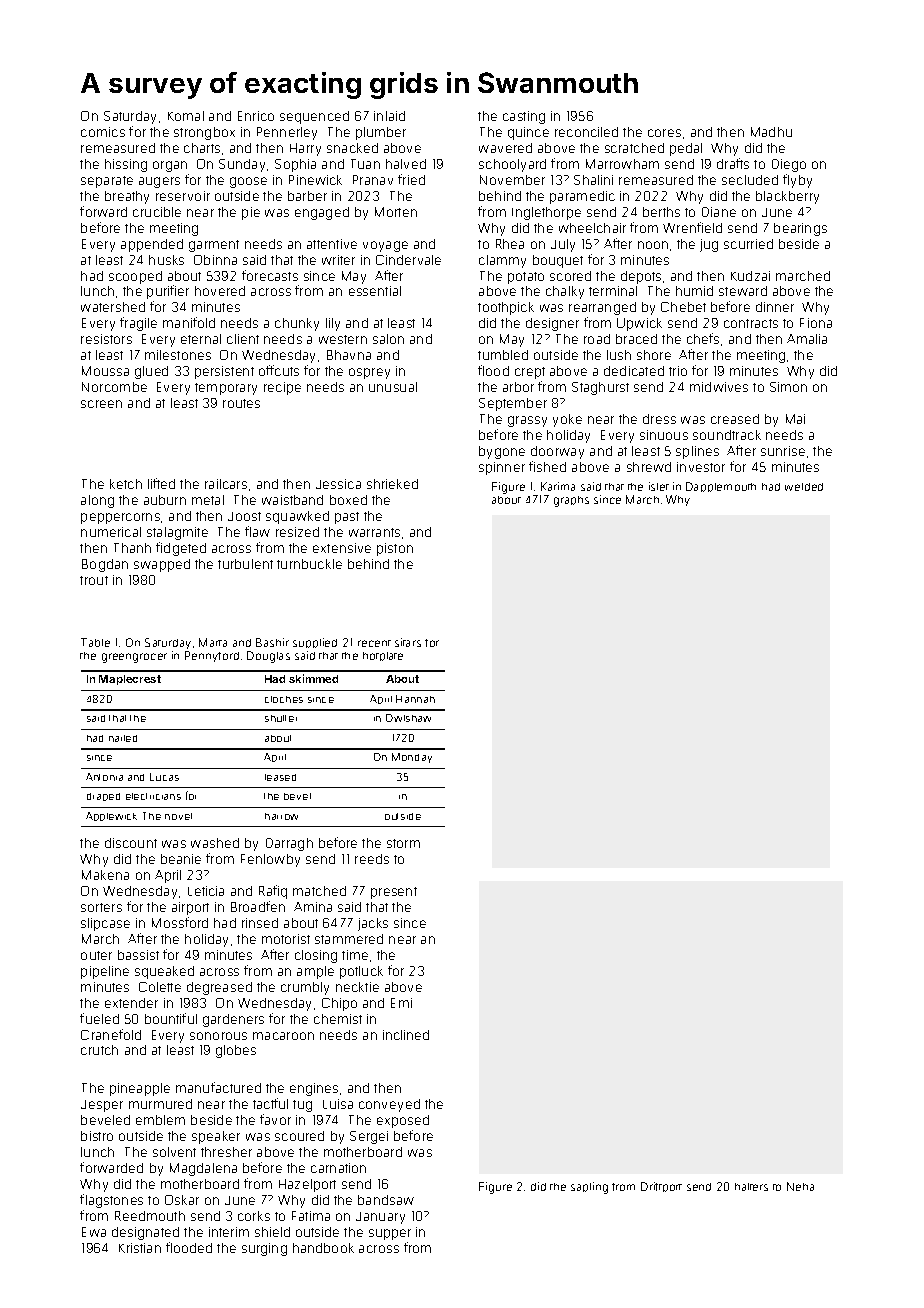 This image has height=1308, width=924. What do you see at coordinates (800, 1186) in the image?
I see `Neha` at bounding box center [800, 1186].
